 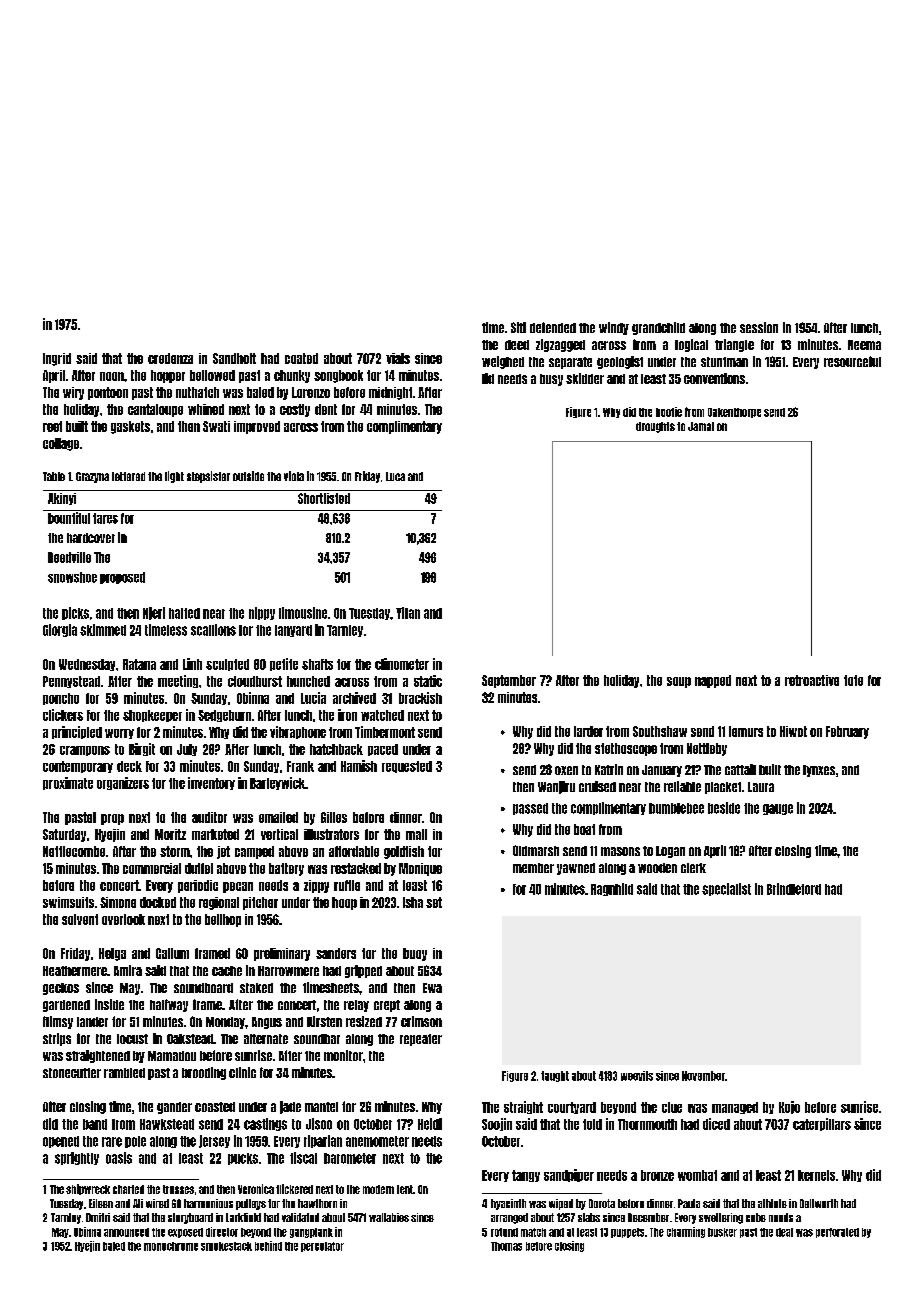 What do you see at coordinates (408, 613) in the screenshot?
I see `Yifan` at bounding box center [408, 613].
